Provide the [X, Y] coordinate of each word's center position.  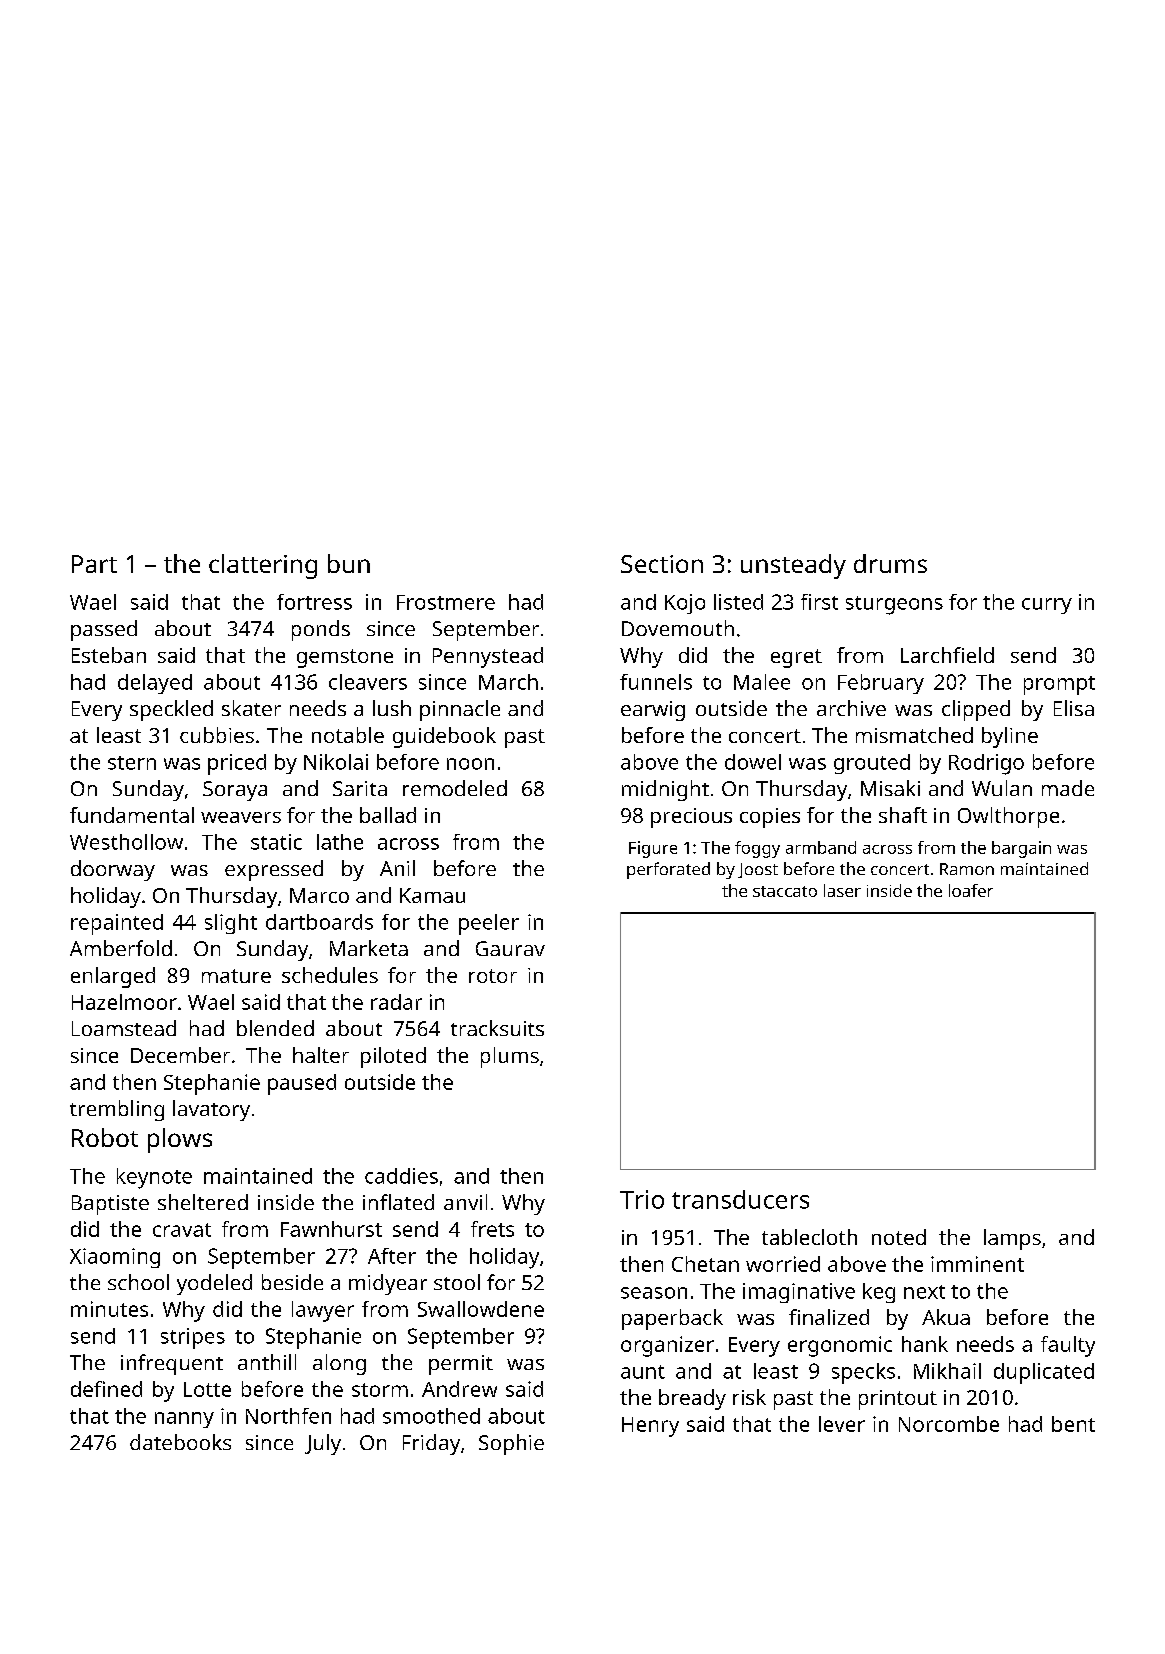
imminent [977, 1264]
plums [510, 1057]
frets [492, 1229]
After [392, 1256]
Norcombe [949, 1424]
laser [842, 890]
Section [662, 564]
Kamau [432, 895]
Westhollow [126, 842]
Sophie [511, 1444]
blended [275, 1028]
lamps [1012, 1239]
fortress [314, 602]
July [323, 1444]
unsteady [793, 566]
